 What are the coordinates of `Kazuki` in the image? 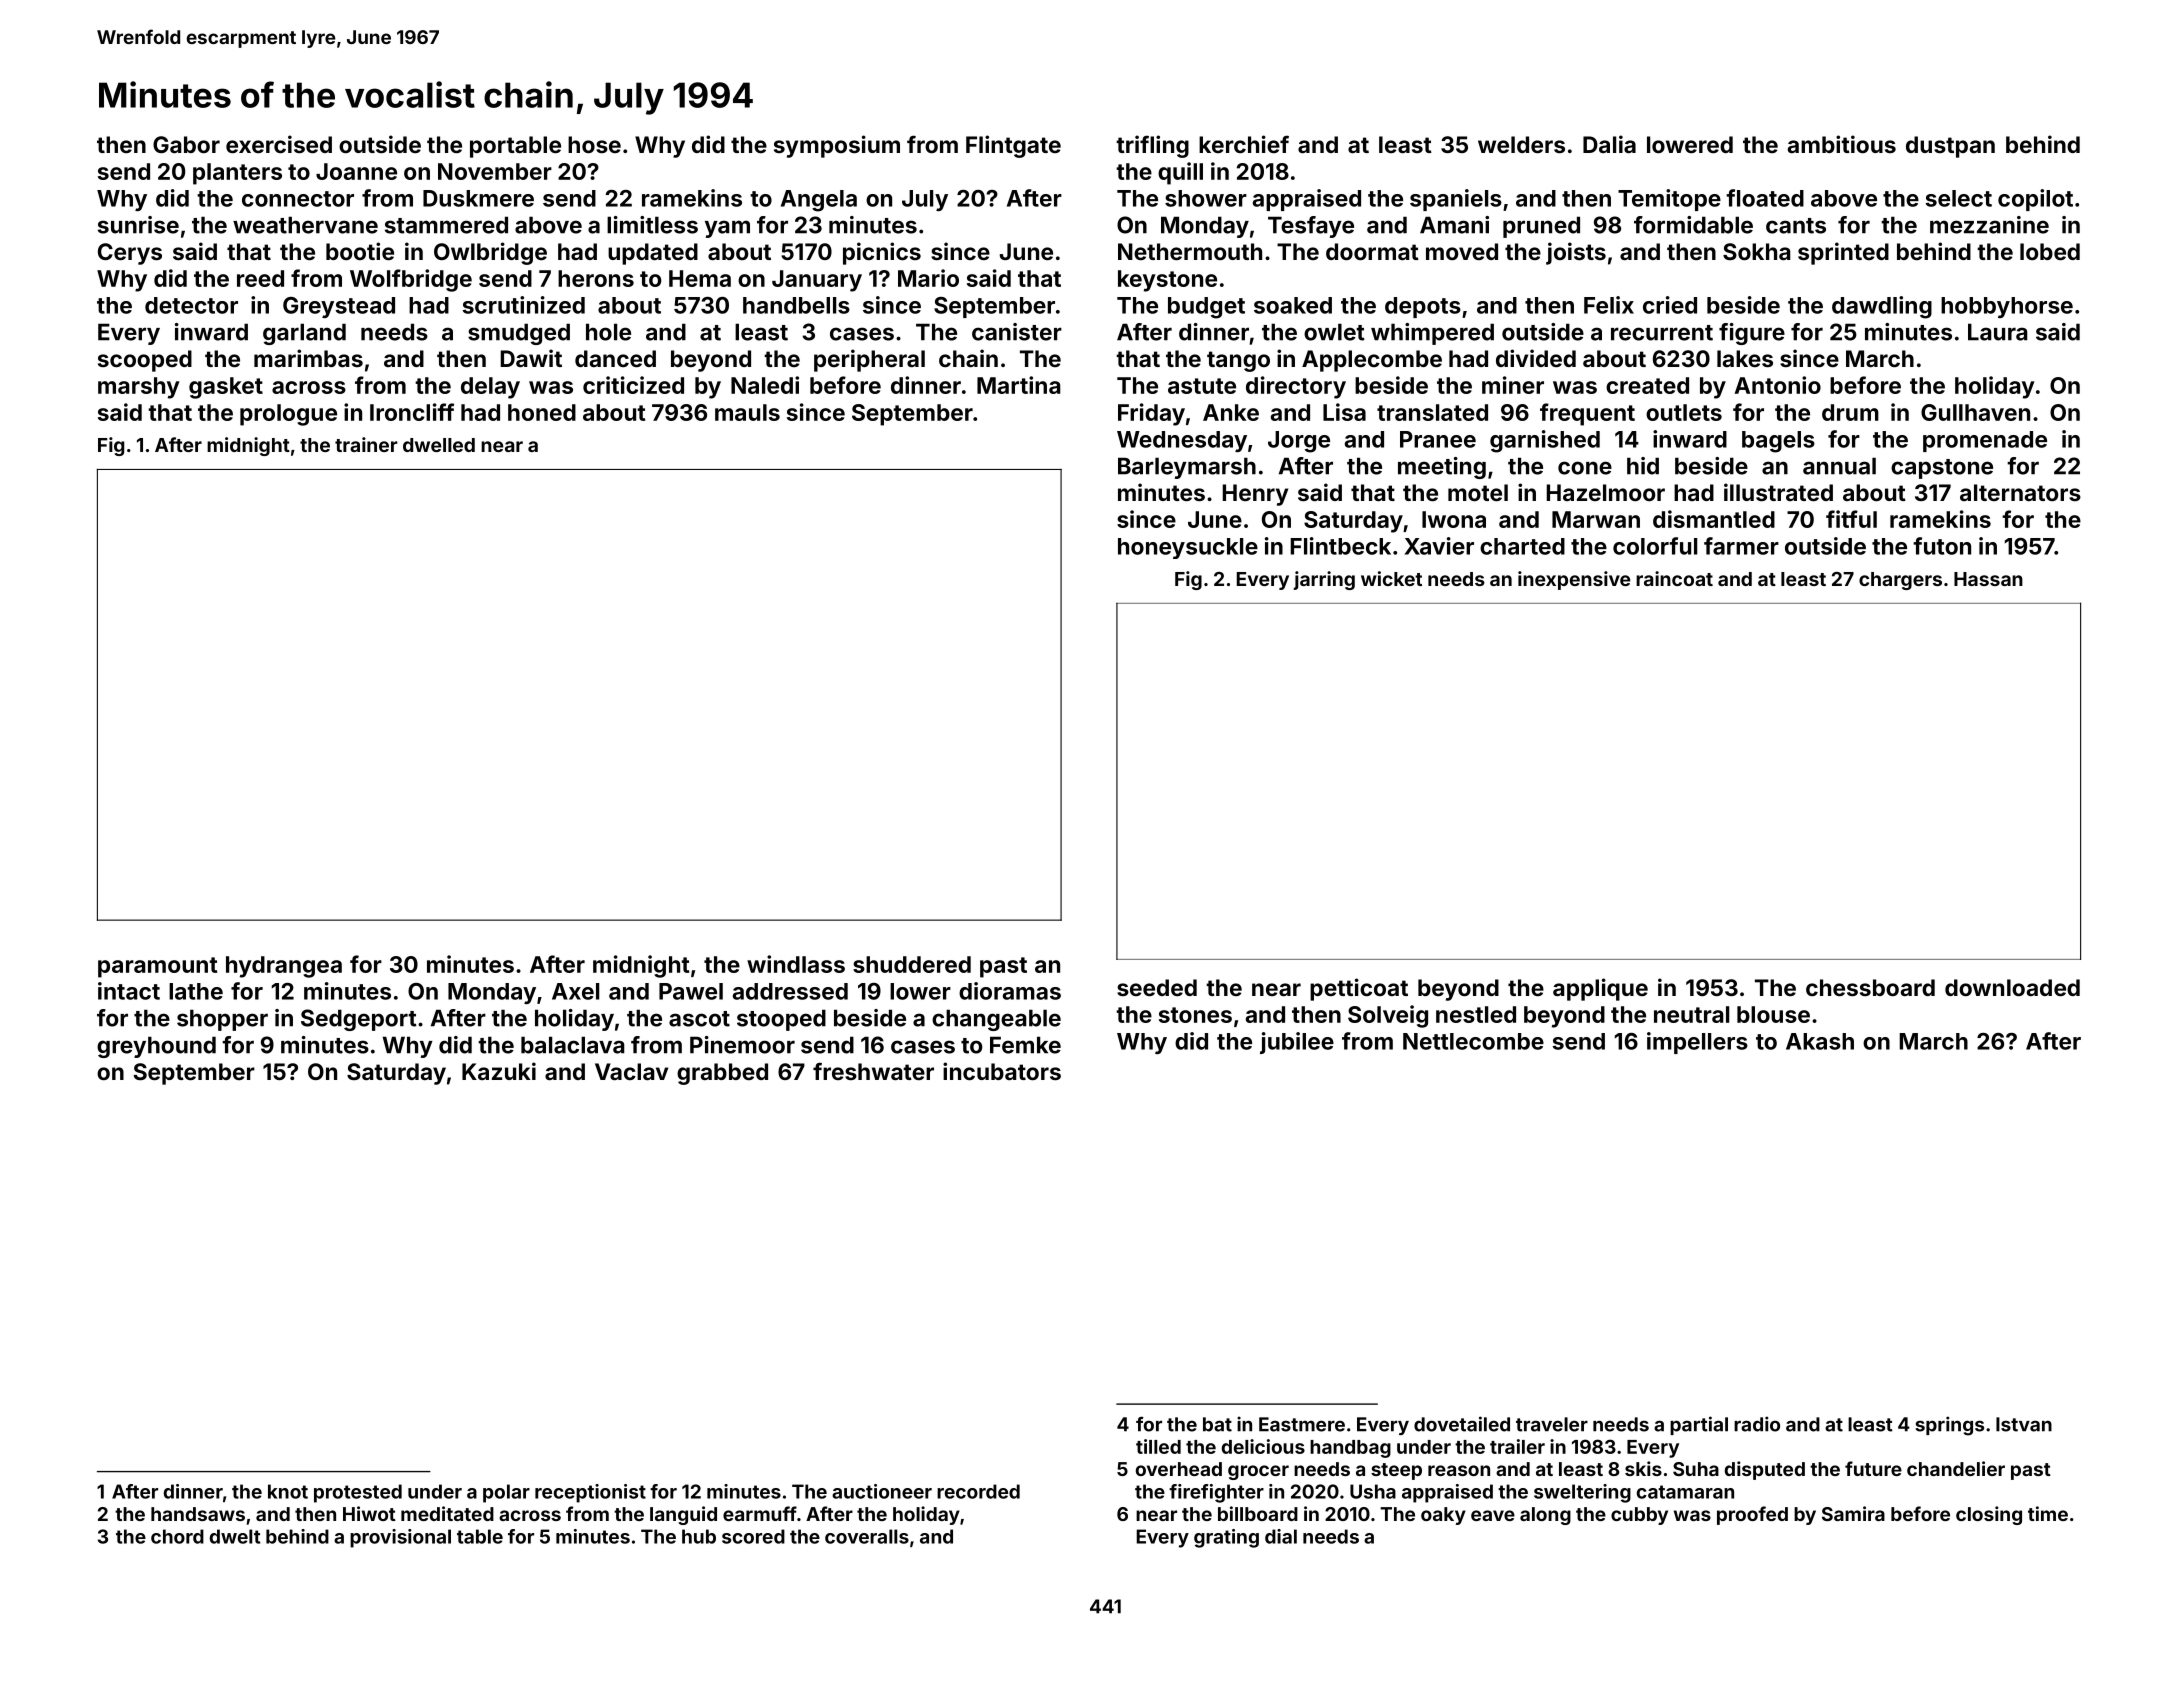 It's located at (499, 1071).
